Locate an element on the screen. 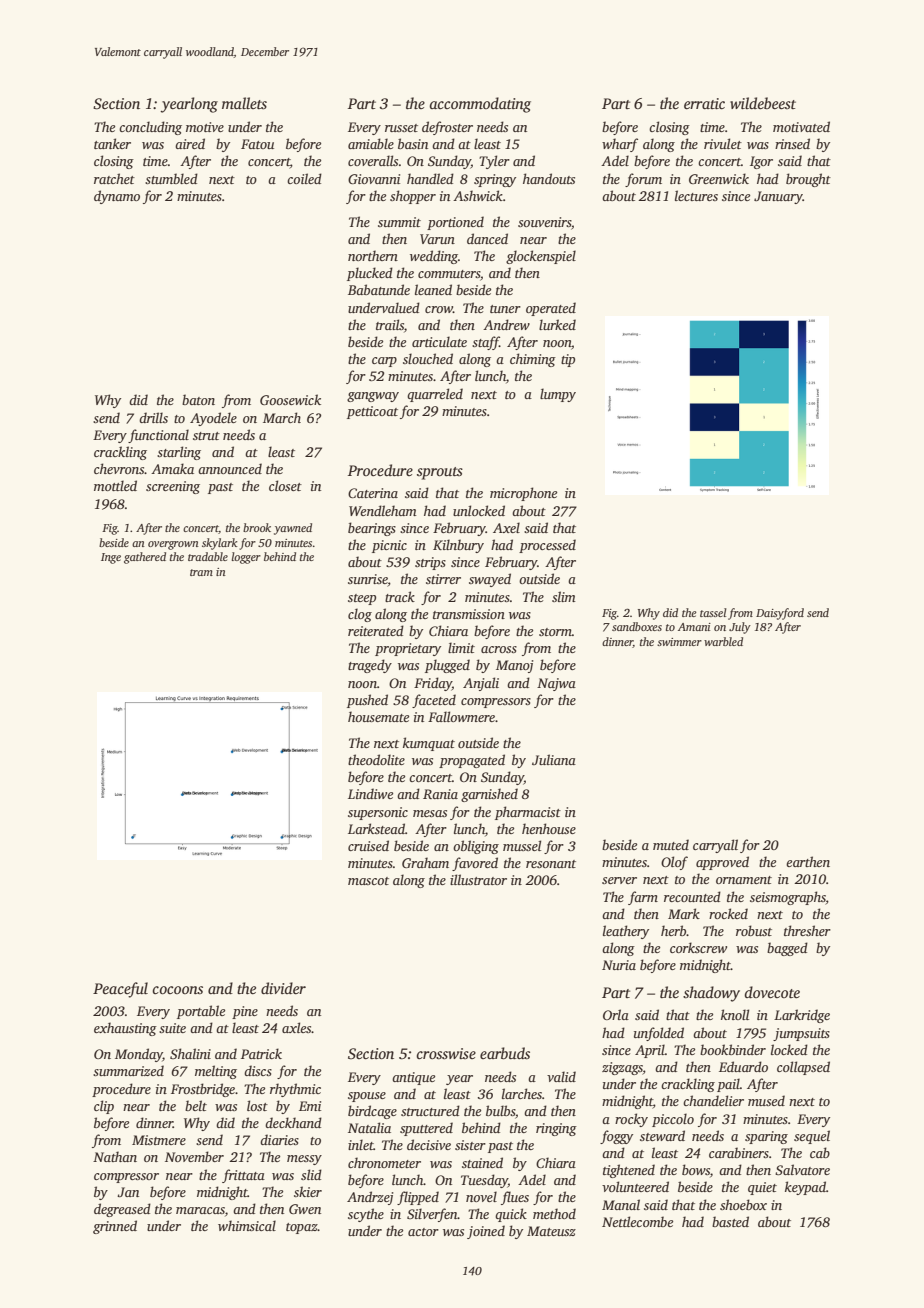 The image size is (924, 1308). accommodating is located at coordinates (480, 105).
